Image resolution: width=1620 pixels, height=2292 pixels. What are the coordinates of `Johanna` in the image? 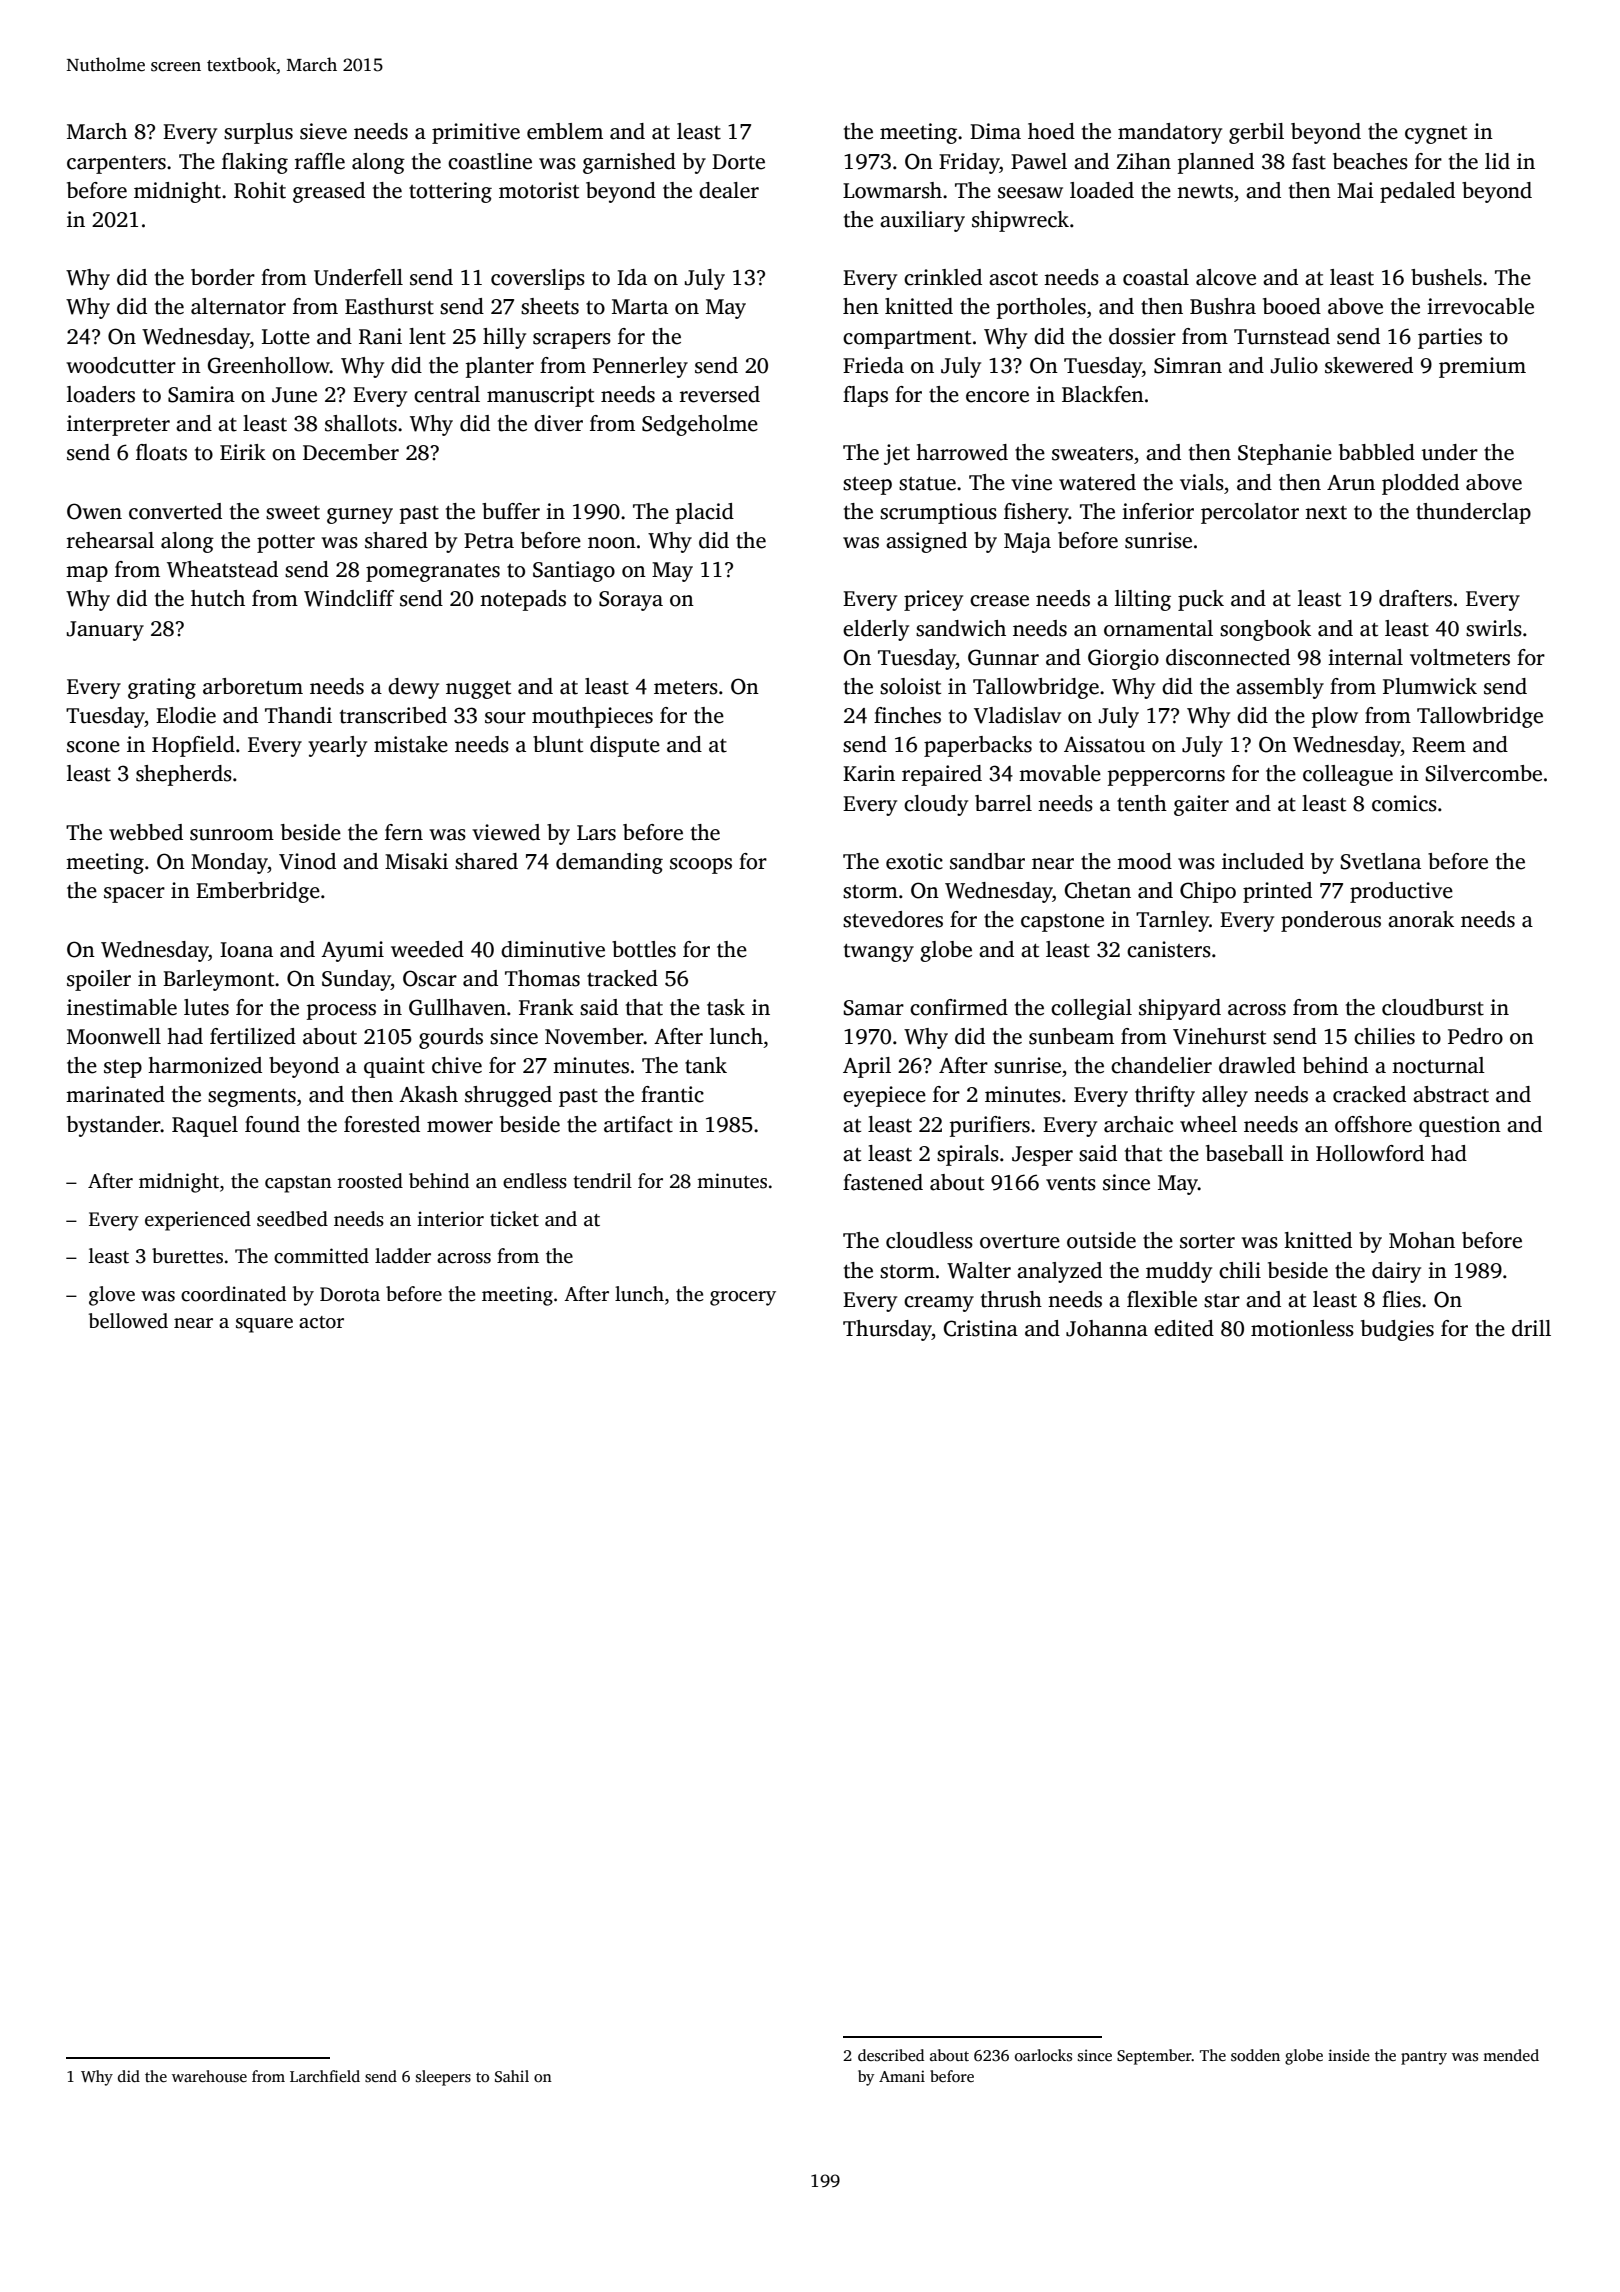 It's located at (1107, 1328).
